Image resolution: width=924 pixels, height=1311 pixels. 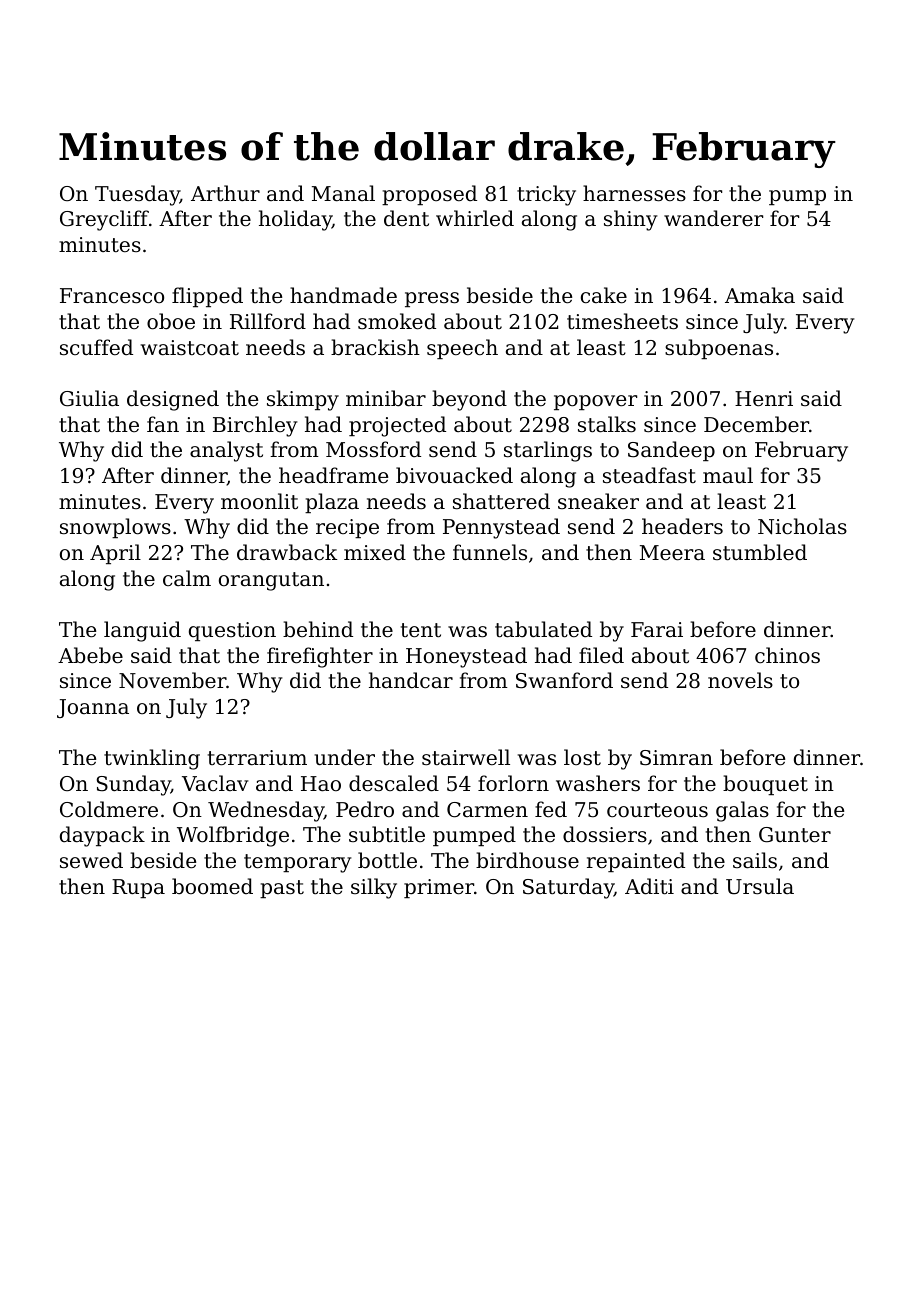 What do you see at coordinates (682, 526) in the screenshot?
I see `headers` at bounding box center [682, 526].
